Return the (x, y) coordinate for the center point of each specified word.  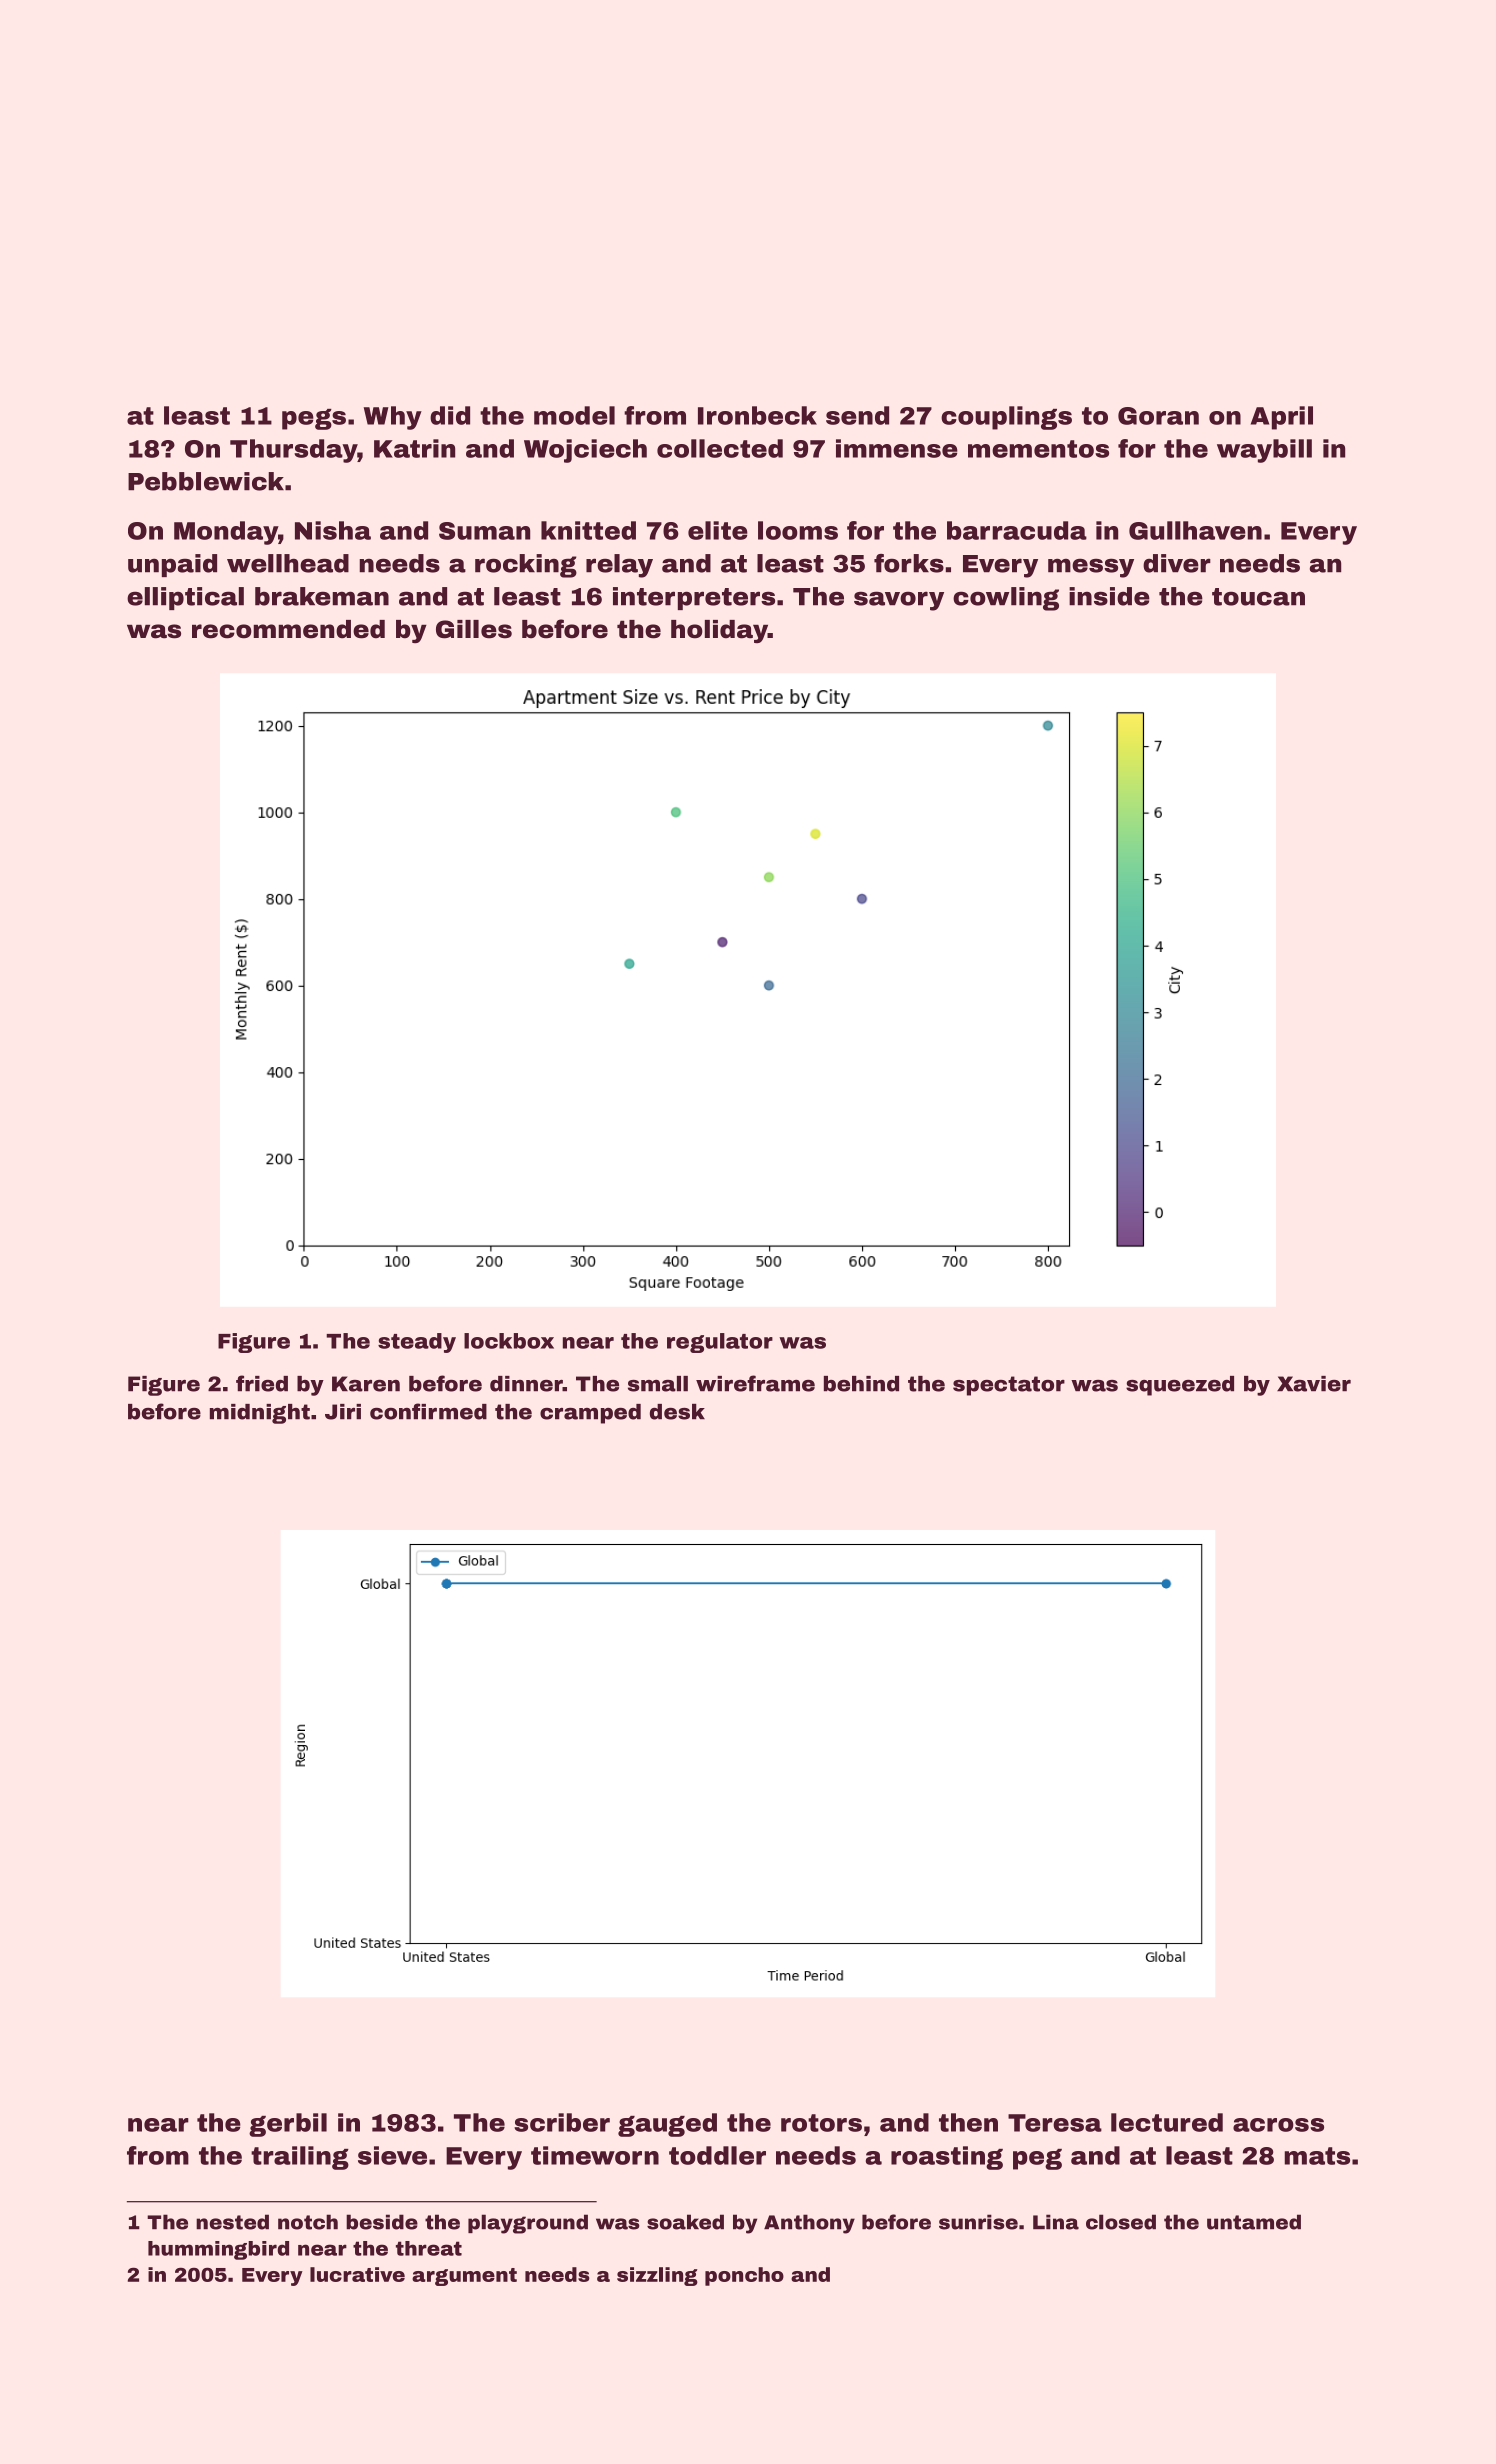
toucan (1258, 597)
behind (861, 1384)
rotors (821, 2123)
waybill (1264, 451)
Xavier (1314, 1384)
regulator (720, 1343)
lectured (1167, 2122)
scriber (562, 2122)
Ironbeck (757, 415)
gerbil (288, 2125)
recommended (288, 629)
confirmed (428, 1411)
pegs (314, 419)
